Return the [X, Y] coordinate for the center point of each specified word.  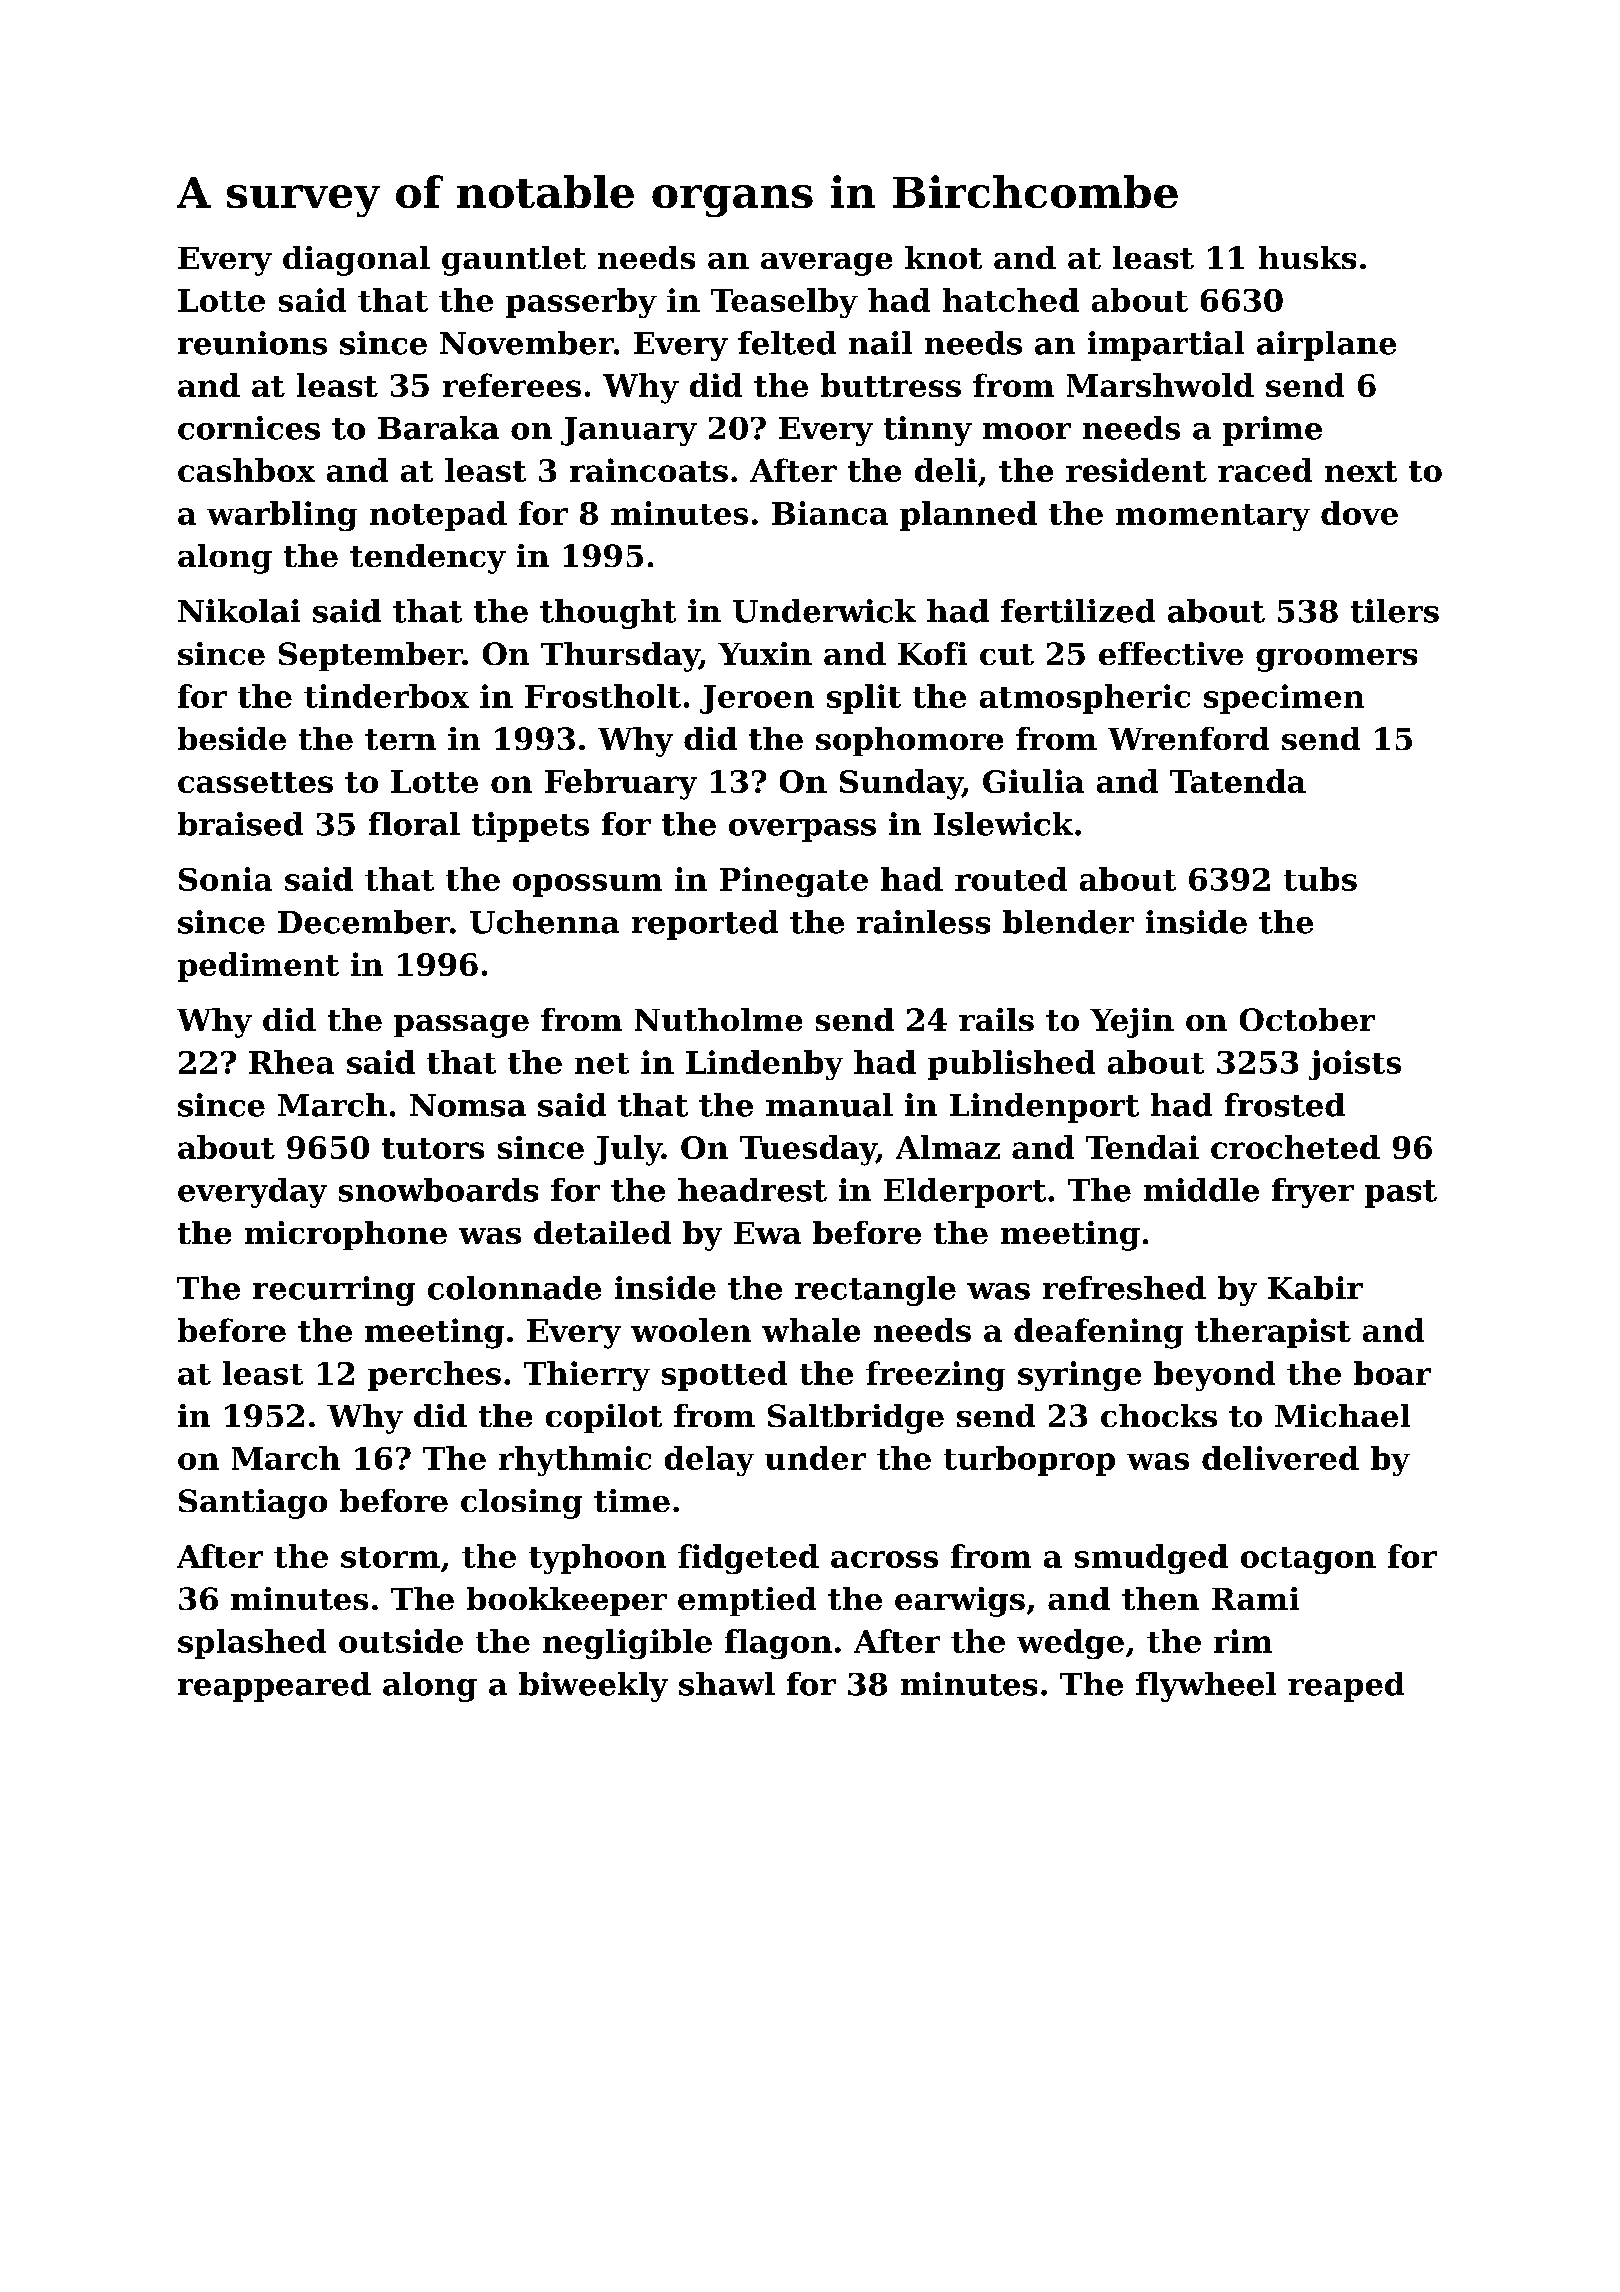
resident [1136, 470]
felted [787, 343]
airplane [1326, 346]
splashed [252, 1644]
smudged [1151, 1559]
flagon [778, 1644]
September [371, 656]
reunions [252, 343]
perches [434, 1376]
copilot [604, 1418]
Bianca [830, 513]
